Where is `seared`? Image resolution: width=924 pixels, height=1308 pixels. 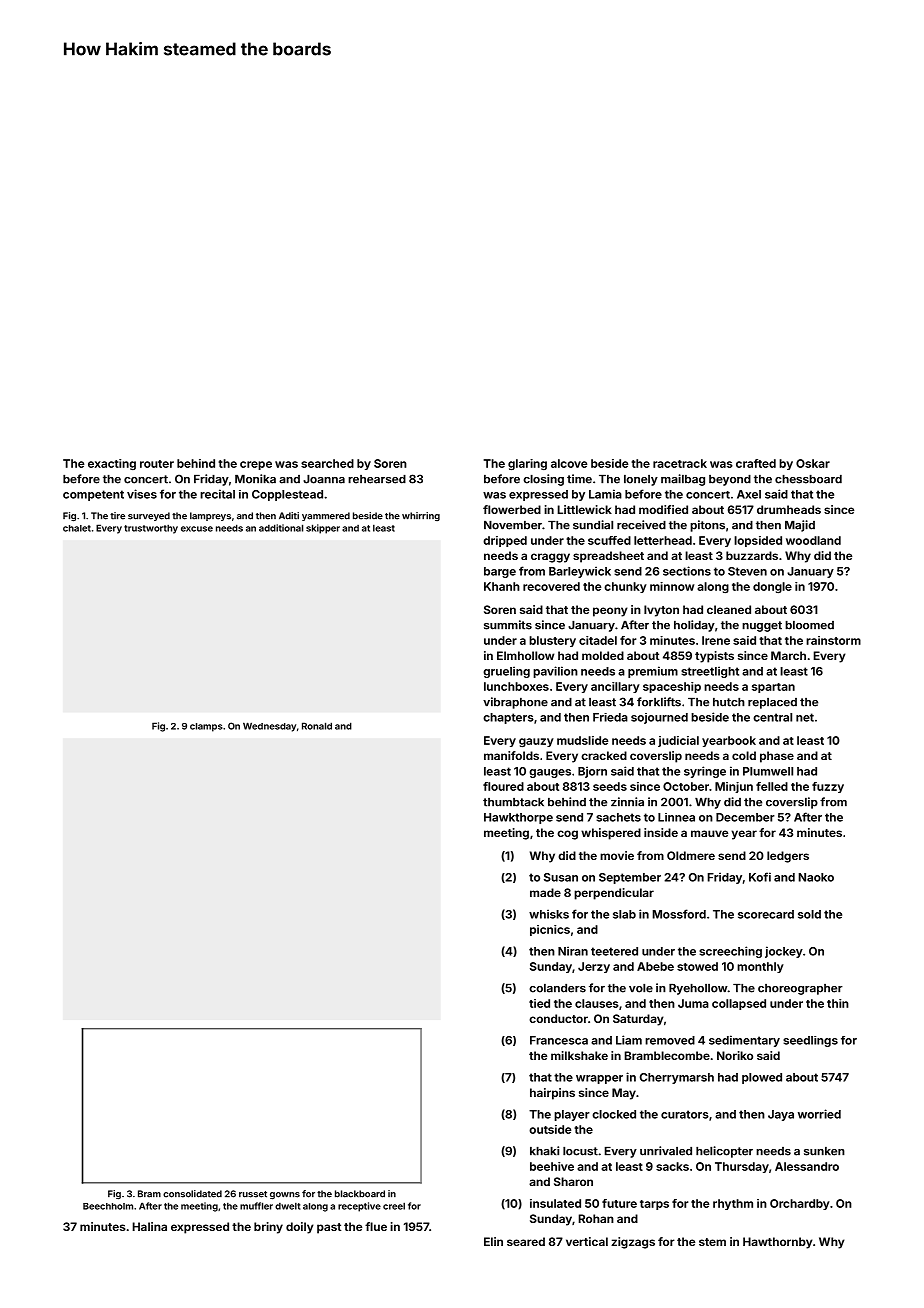 seared is located at coordinates (526, 1241).
